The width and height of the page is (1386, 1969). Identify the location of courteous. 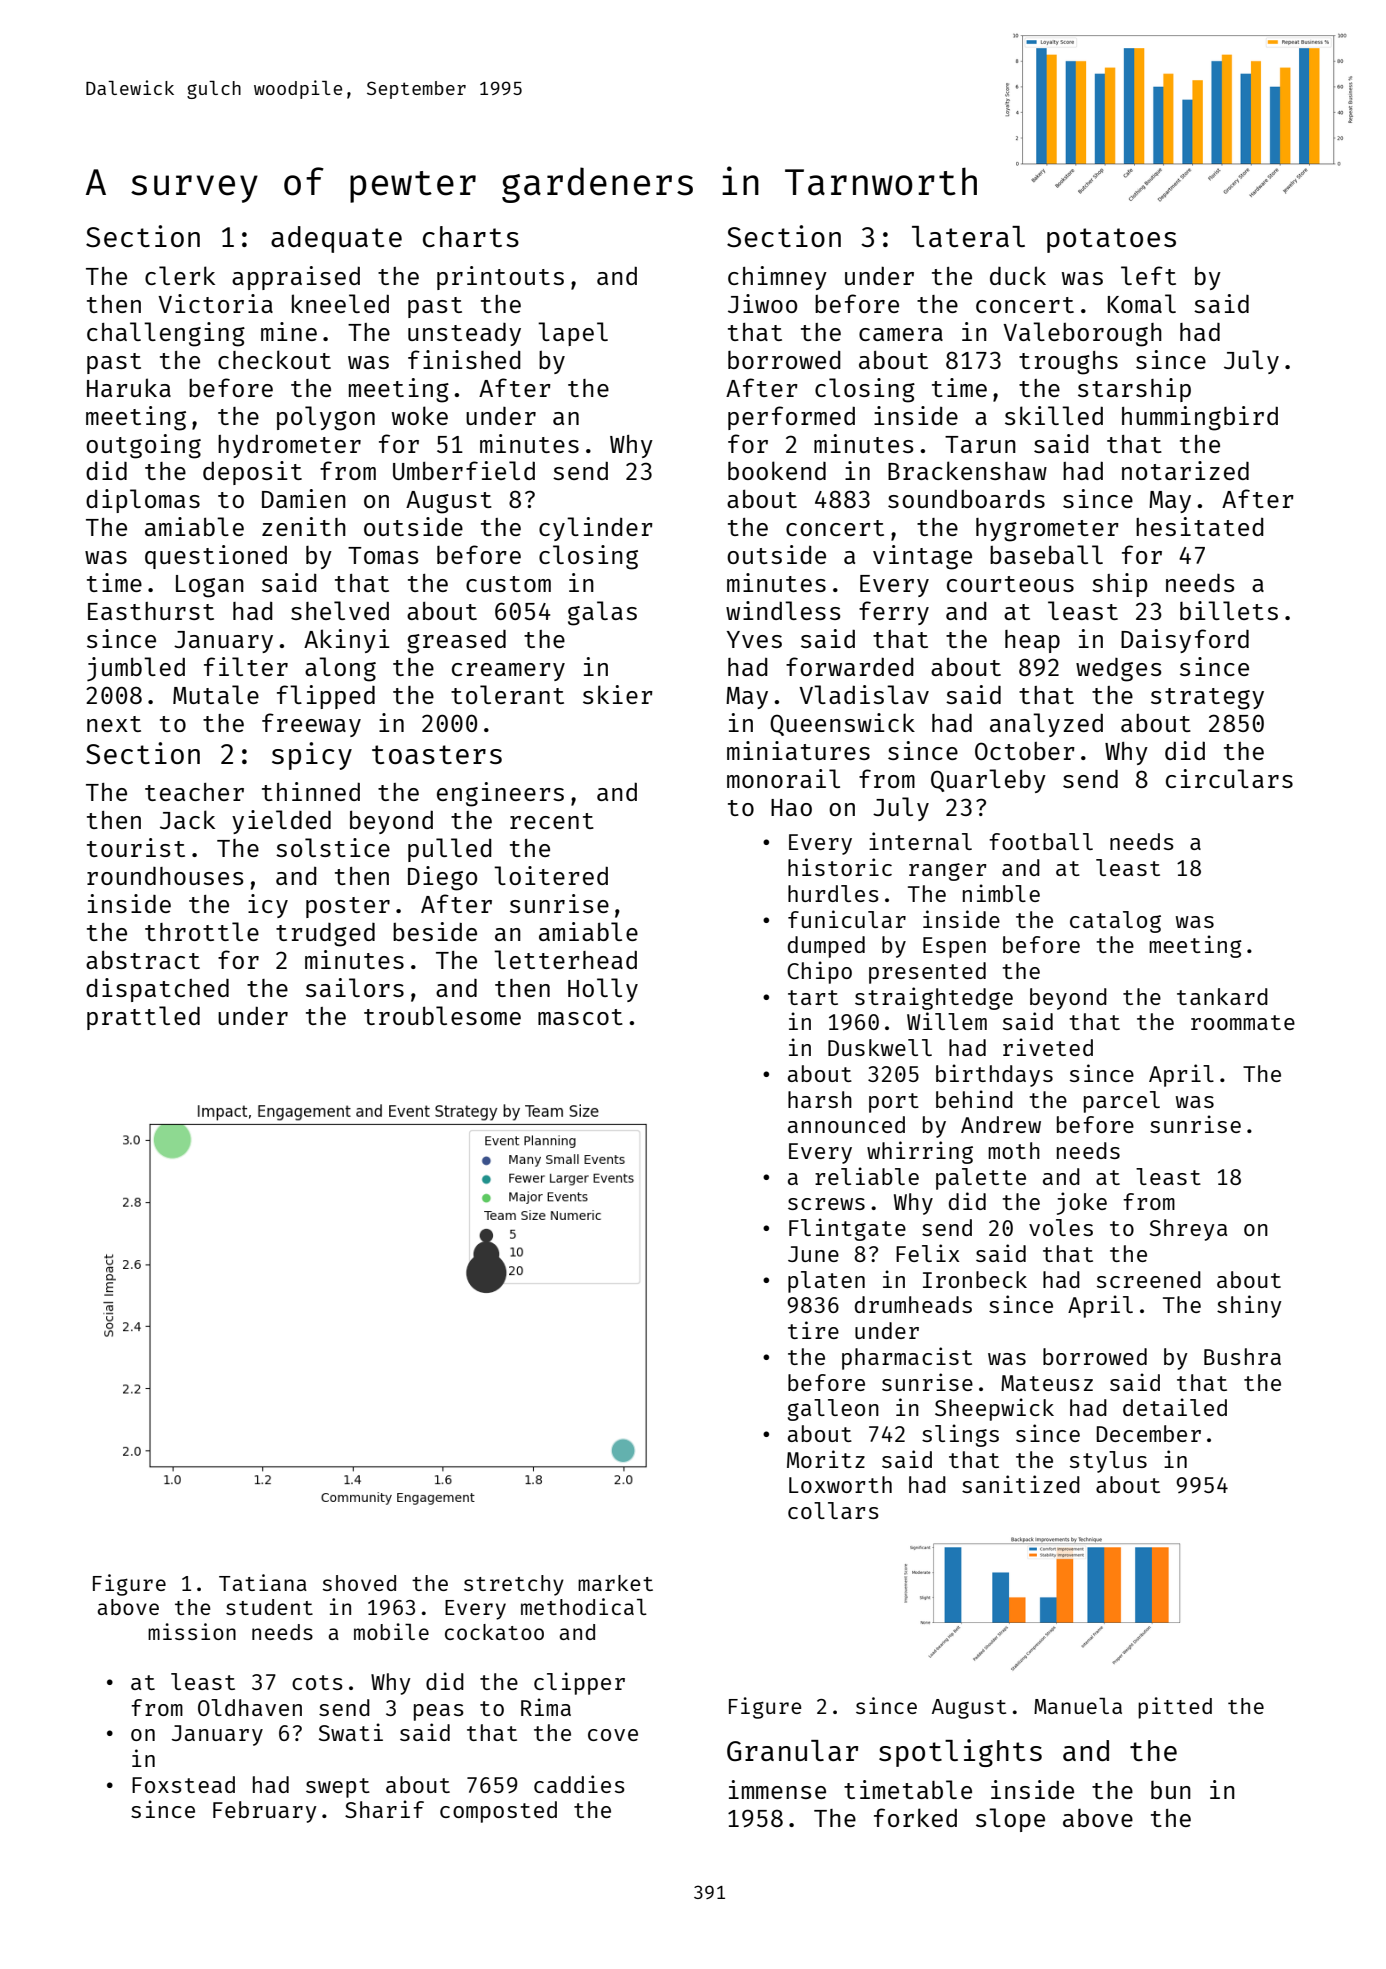
(1010, 584).
